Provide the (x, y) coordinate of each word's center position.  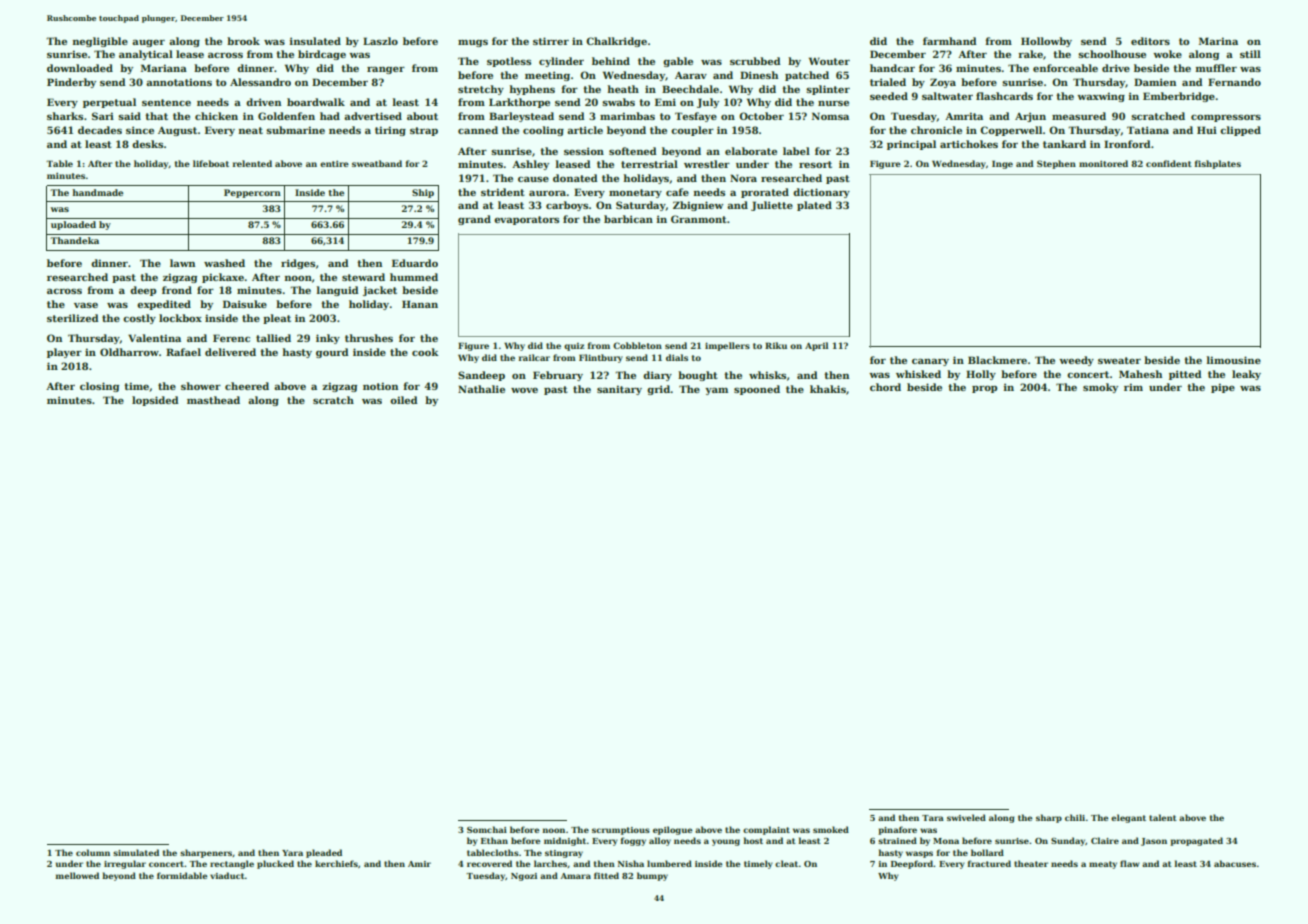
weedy (1076, 361)
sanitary (619, 390)
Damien (1155, 82)
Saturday (641, 206)
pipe (1223, 388)
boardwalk (316, 102)
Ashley (530, 165)
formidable (182, 875)
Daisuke (245, 304)
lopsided (155, 401)
